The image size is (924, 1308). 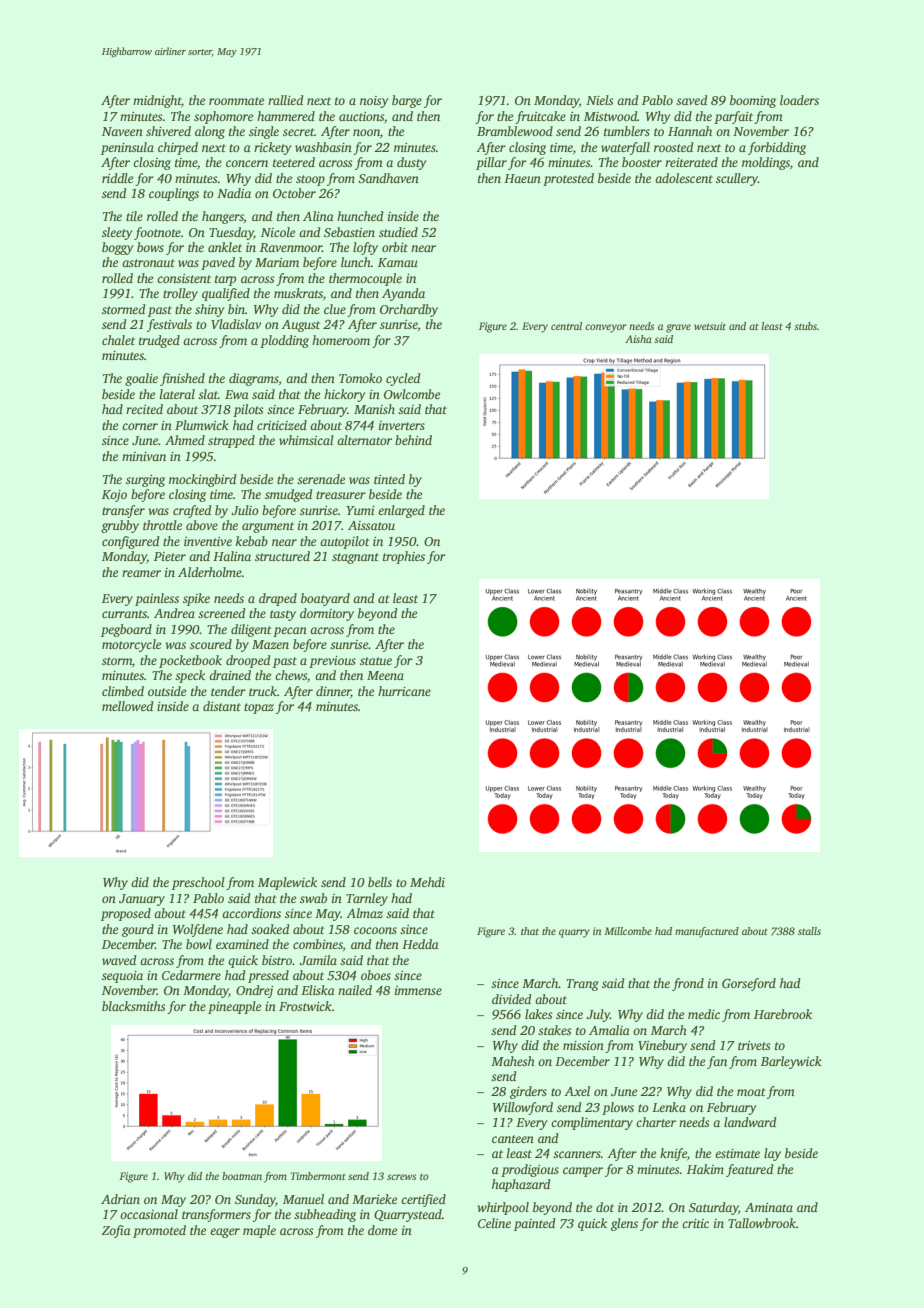 What do you see at coordinates (540, 117) in the page?
I see `fruitcake` at bounding box center [540, 117].
